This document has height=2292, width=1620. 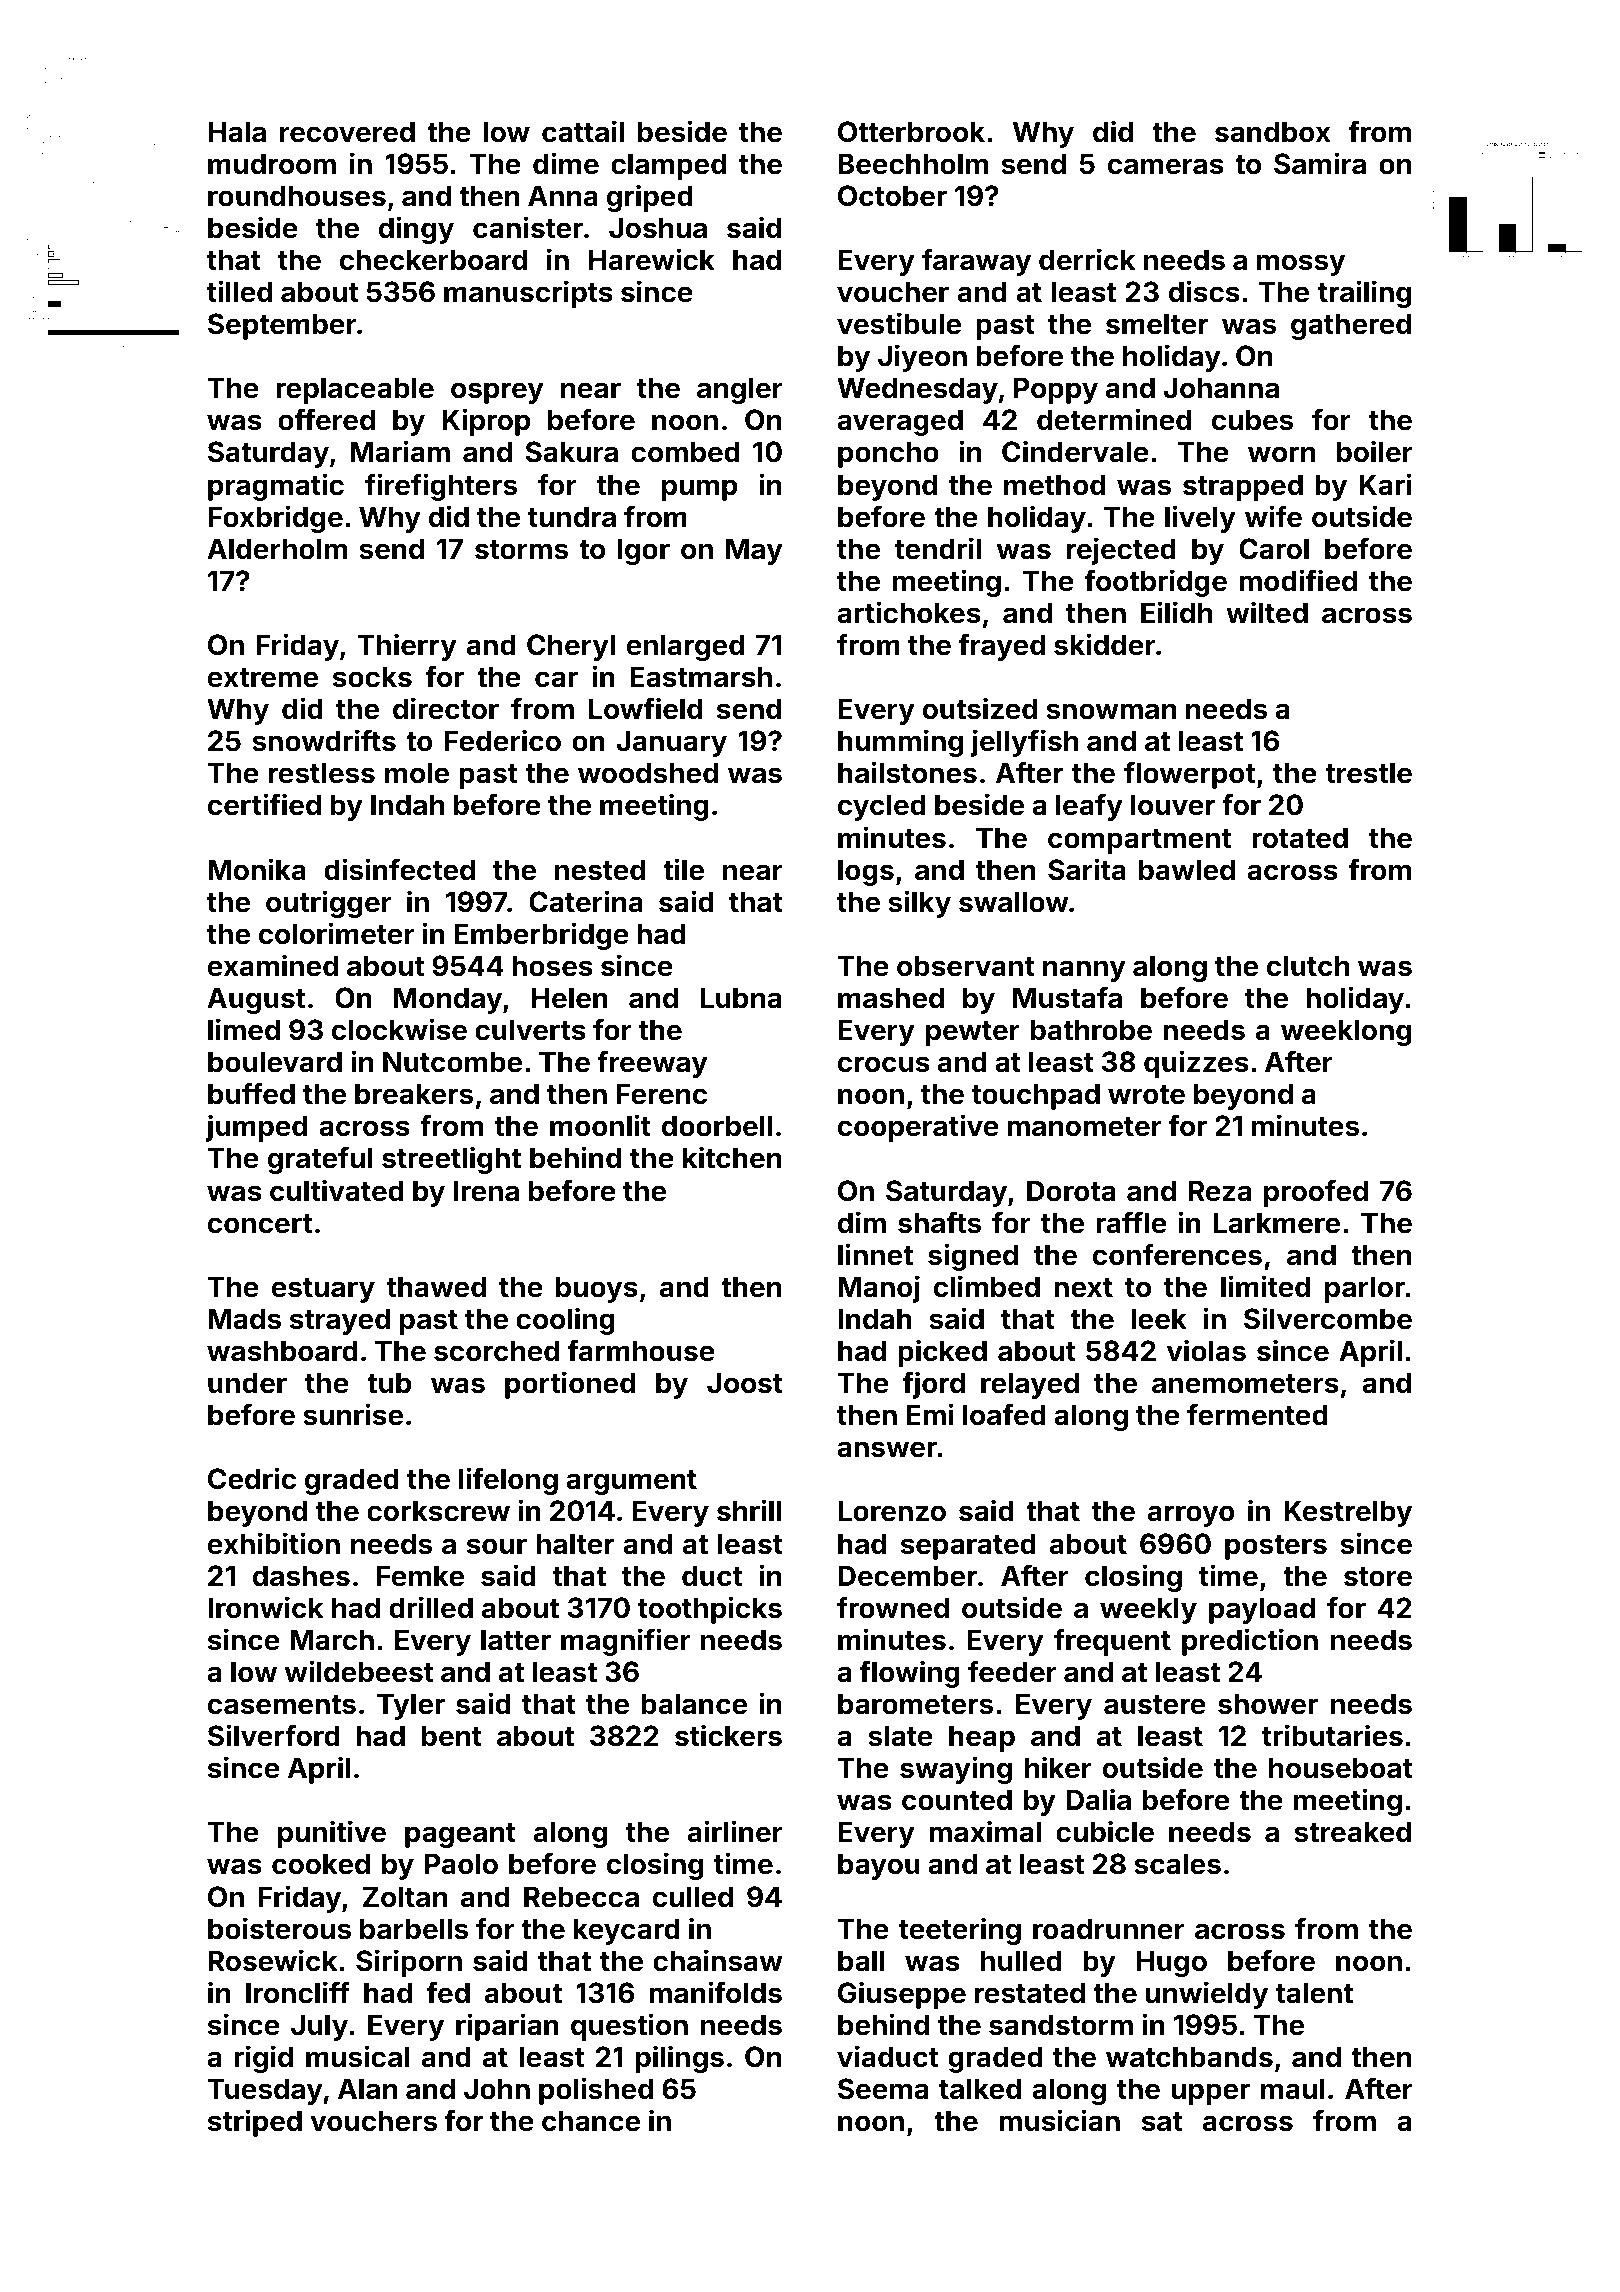 I want to click on certified, so click(x=264, y=804).
